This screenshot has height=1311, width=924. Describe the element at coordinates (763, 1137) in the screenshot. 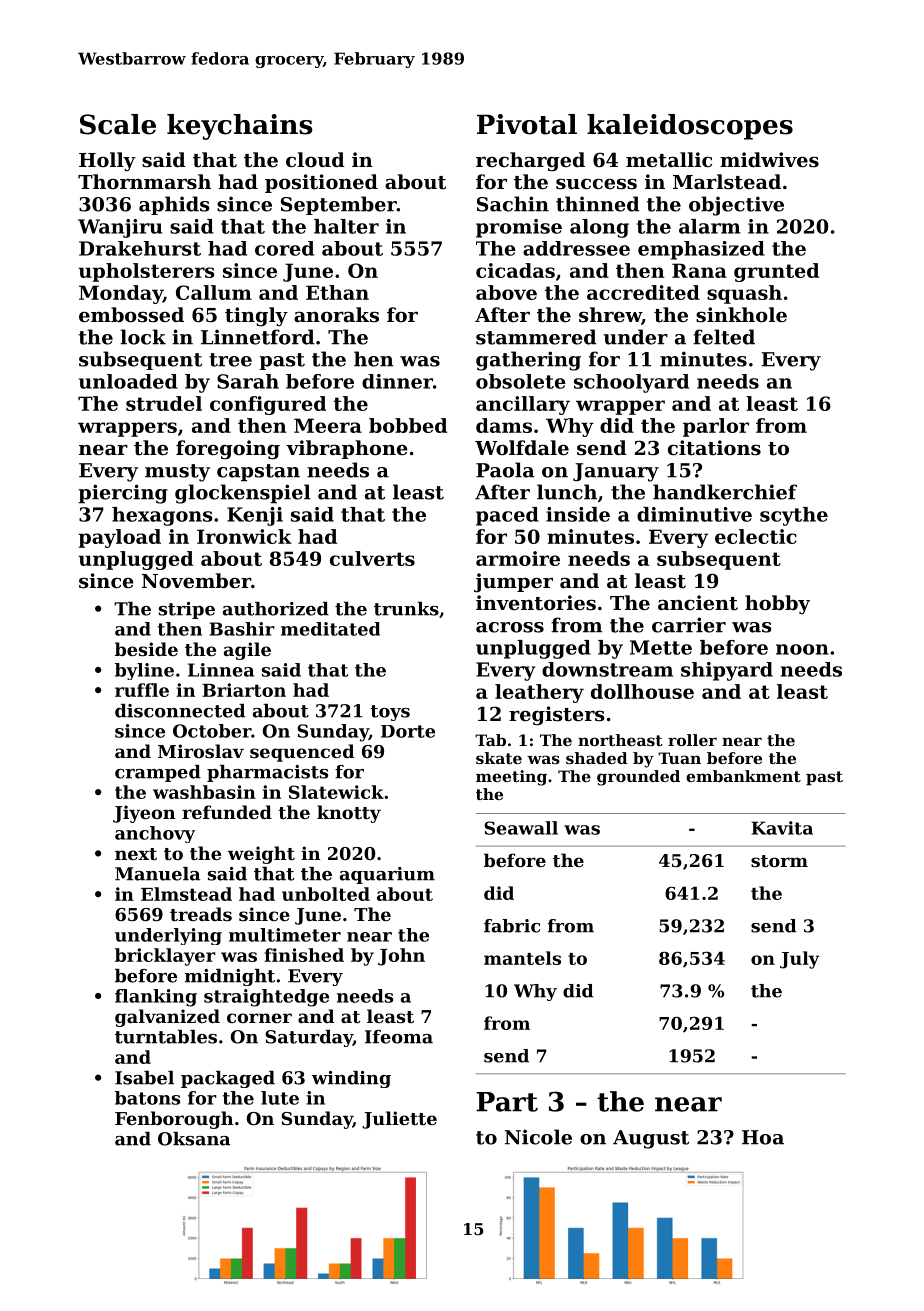

I see `Hoa` at that location.
